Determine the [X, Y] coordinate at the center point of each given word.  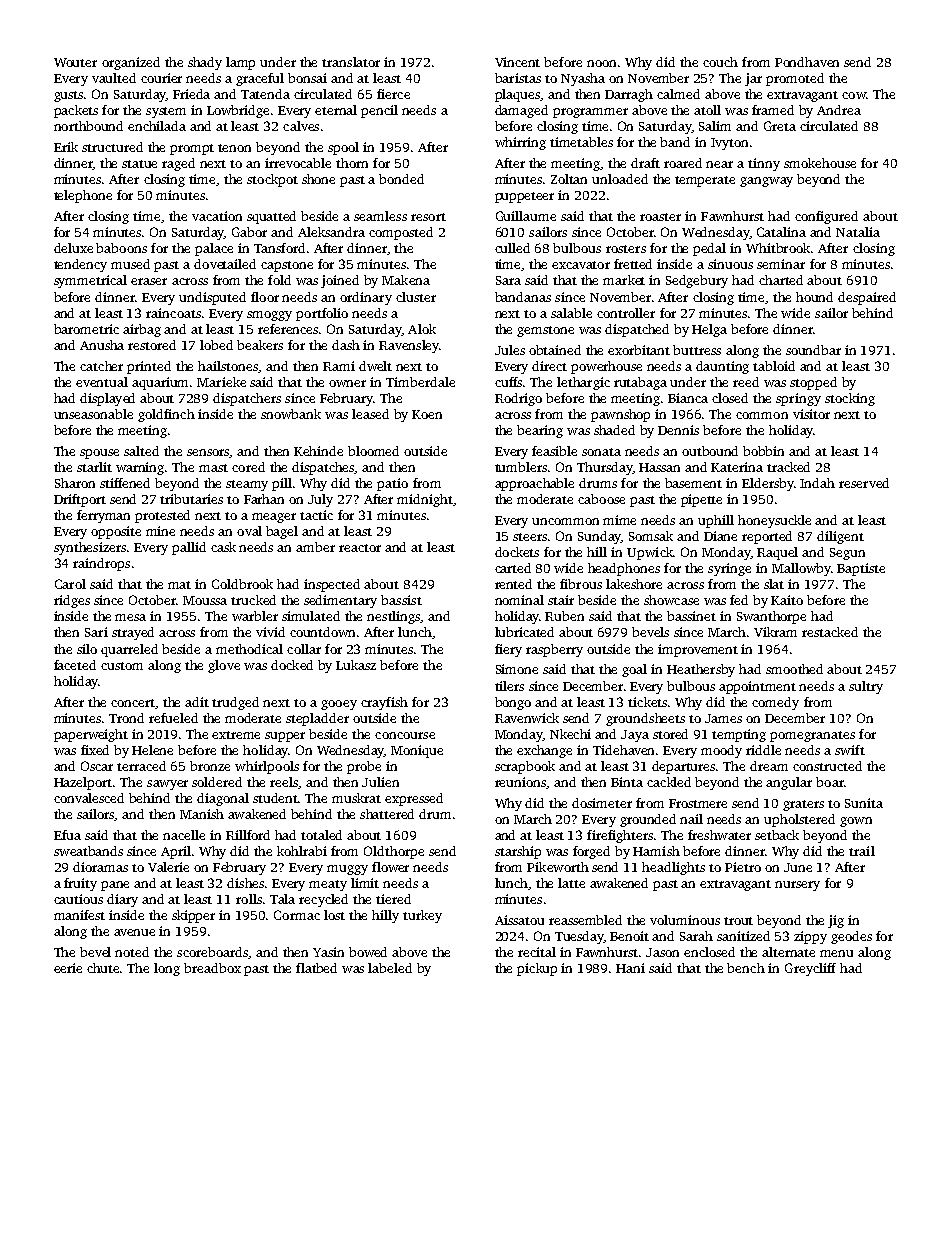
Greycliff [810, 969]
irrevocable [298, 163]
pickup [537, 969]
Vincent [517, 62]
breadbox [212, 968]
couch [720, 62]
